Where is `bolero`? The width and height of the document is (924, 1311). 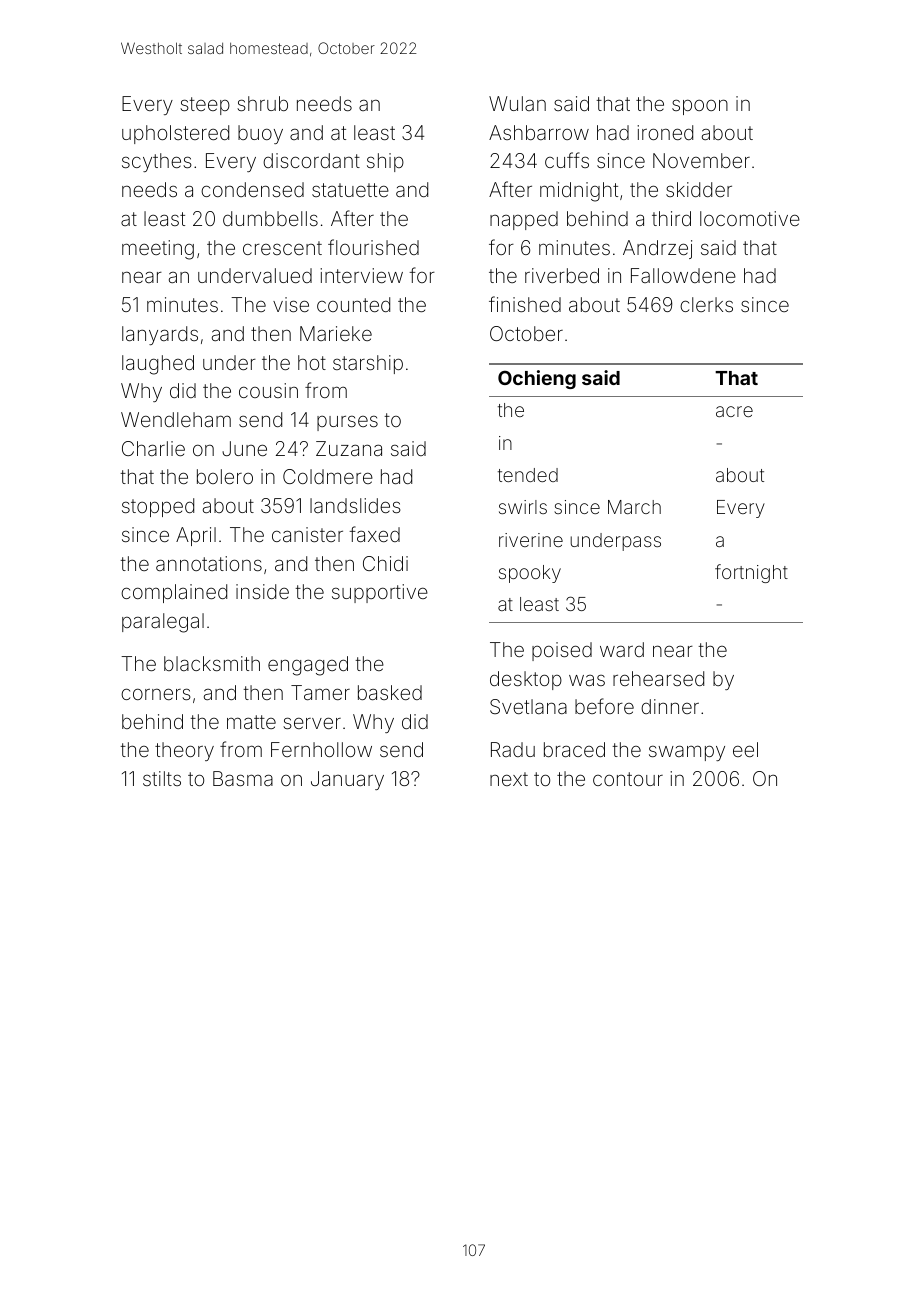 bolero is located at coordinates (225, 476).
